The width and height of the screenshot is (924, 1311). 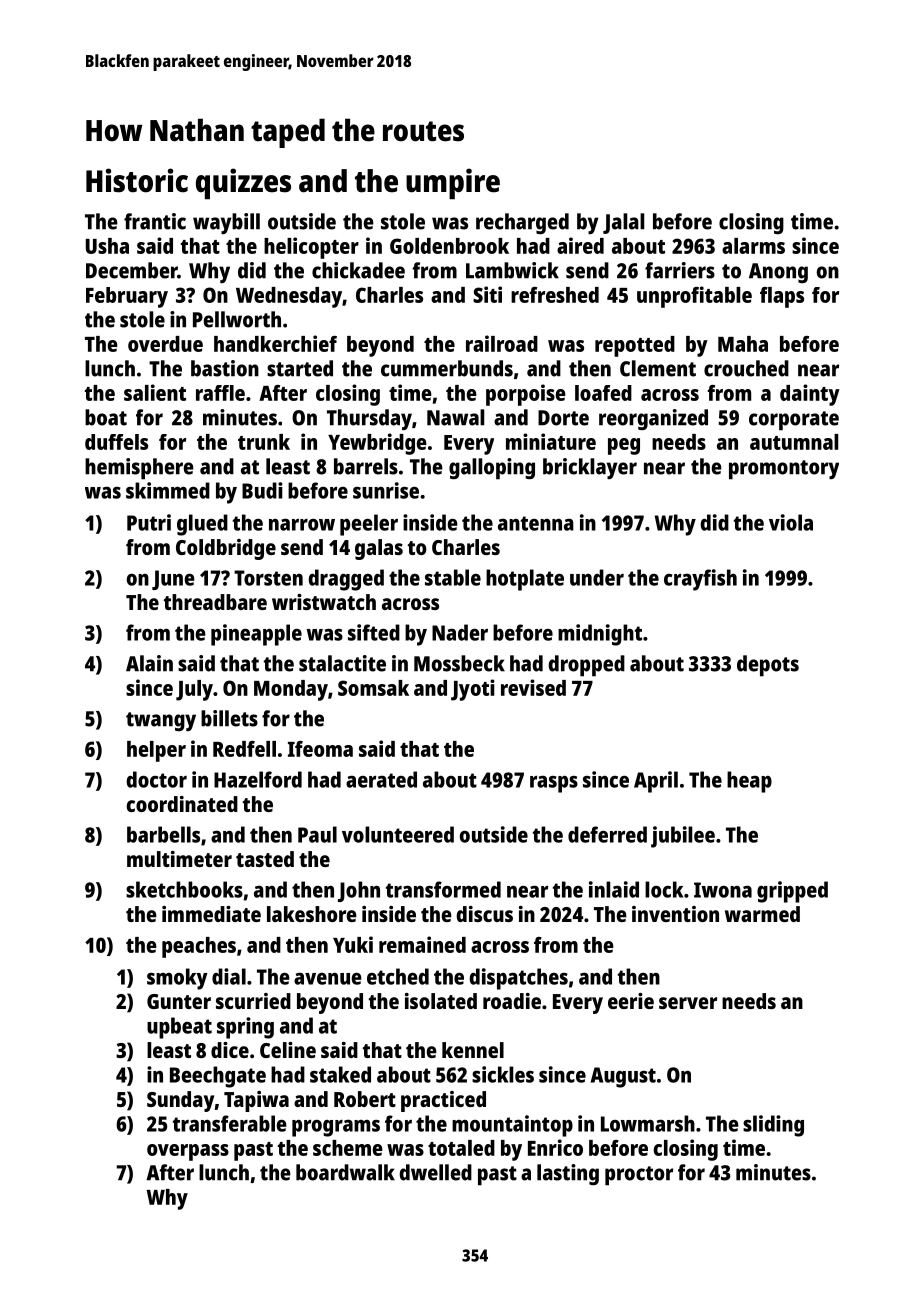 What do you see at coordinates (161, 722) in the screenshot?
I see `twangy` at bounding box center [161, 722].
